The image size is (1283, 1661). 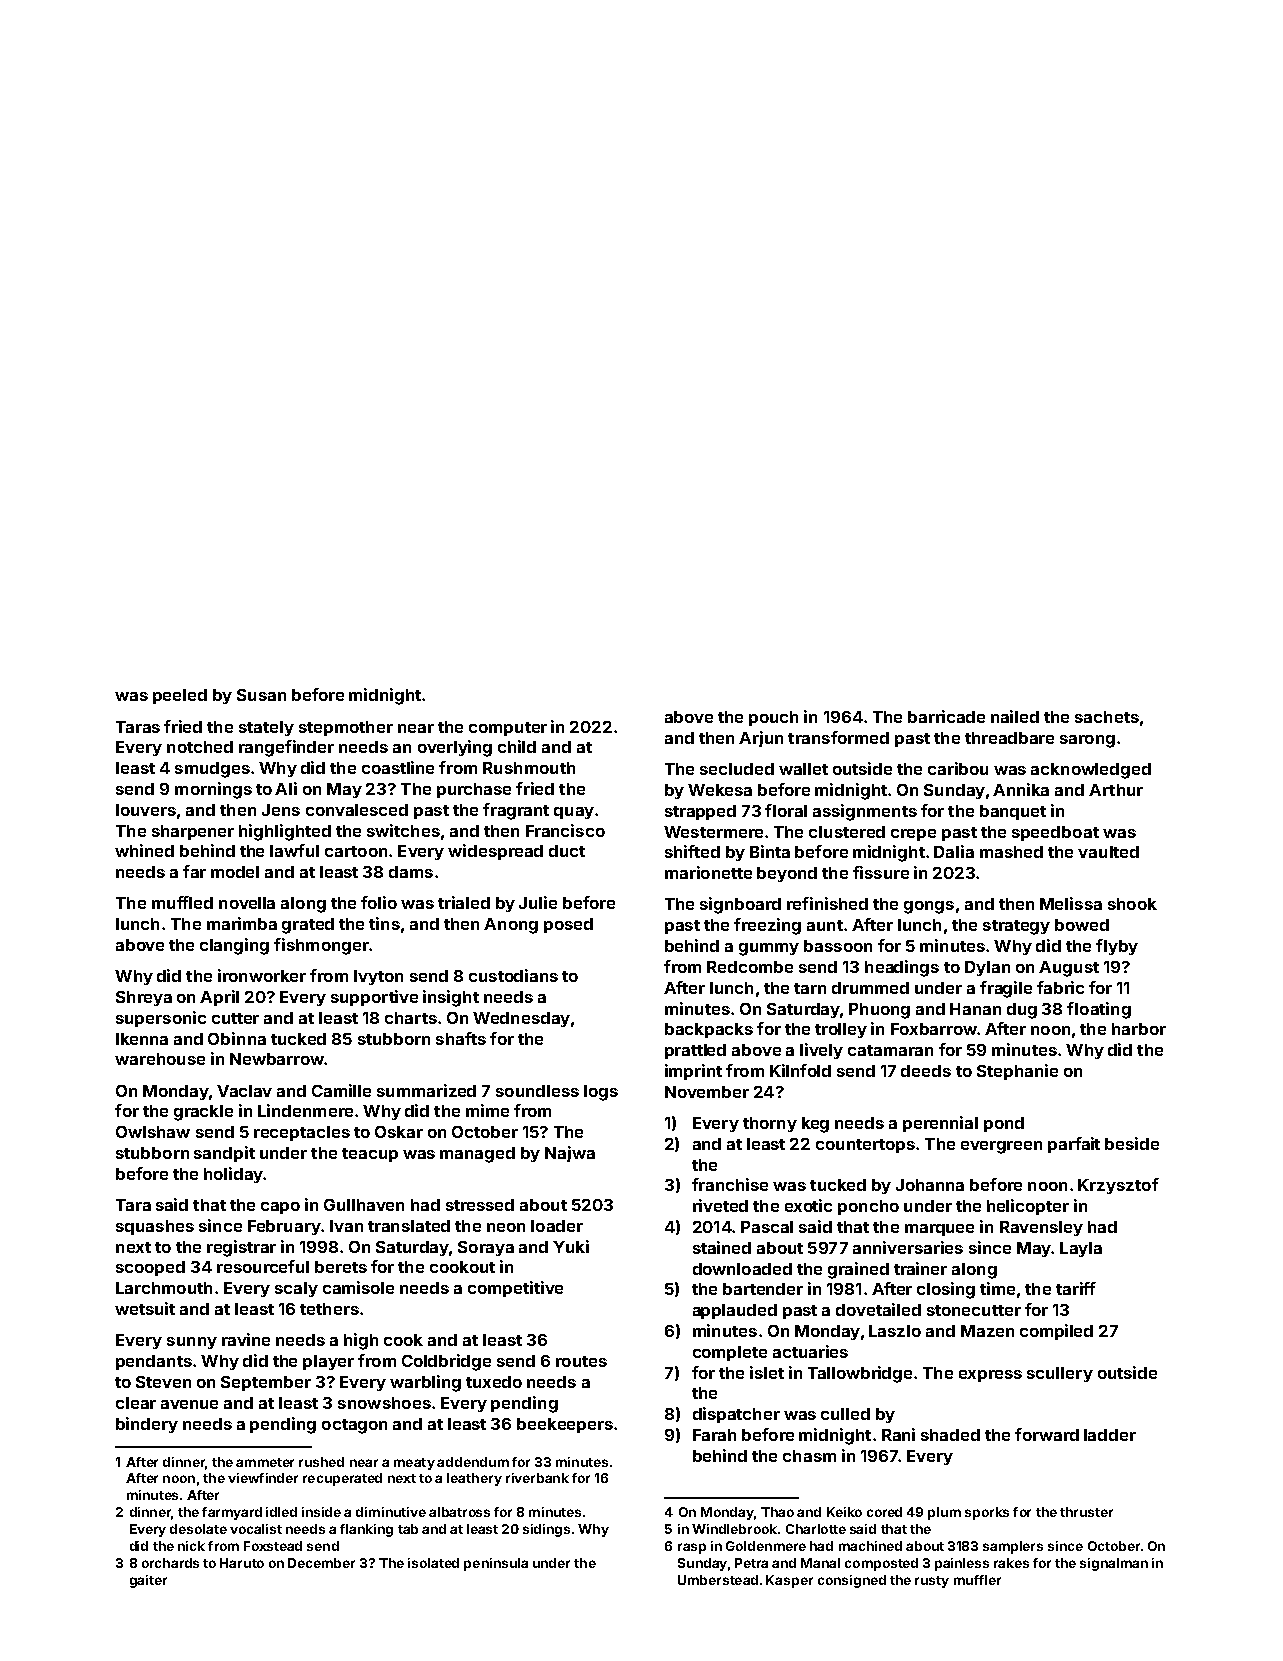 What do you see at coordinates (1118, 1186) in the document?
I see `Krzysztof` at bounding box center [1118, 1186].
